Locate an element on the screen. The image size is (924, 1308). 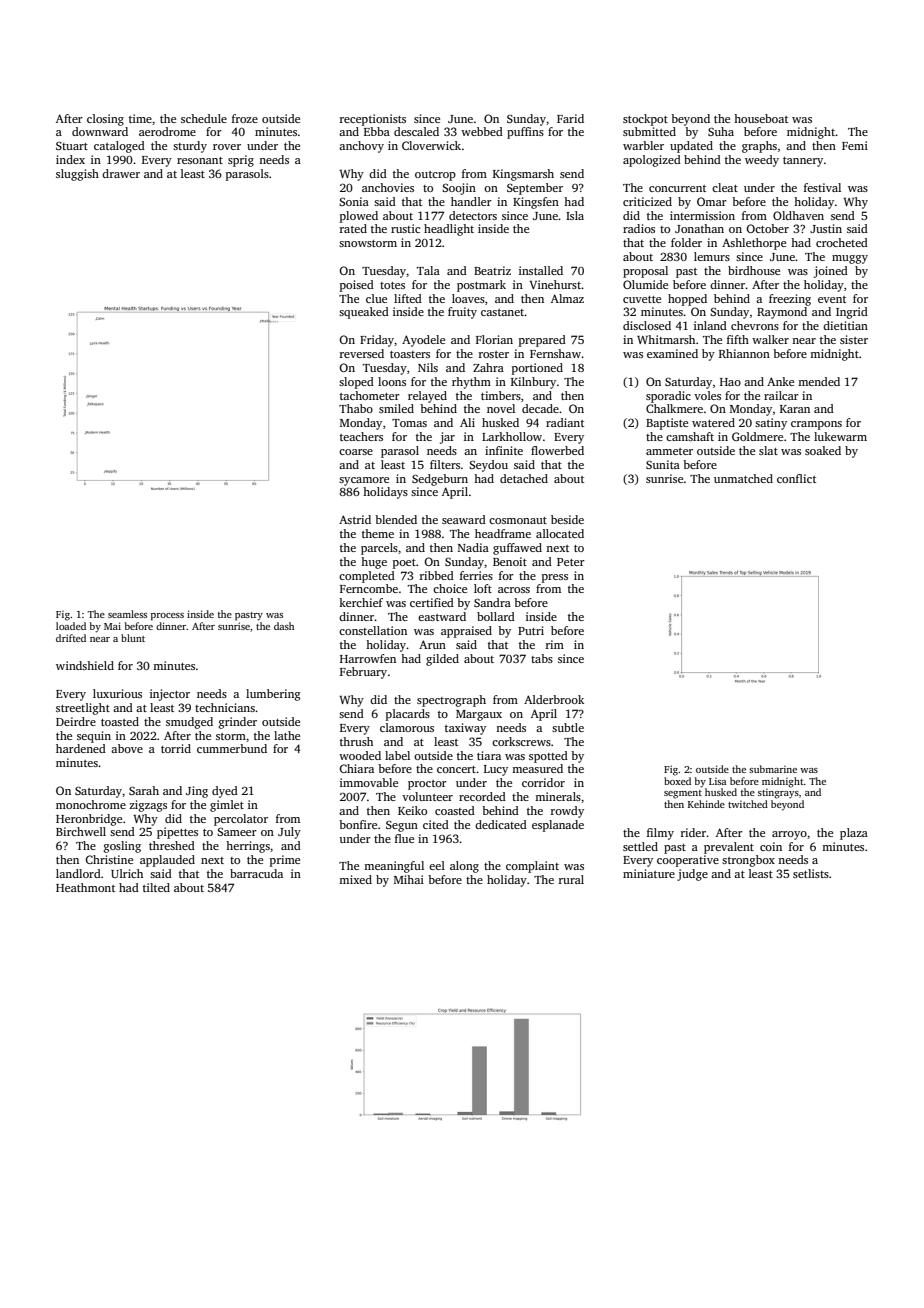
conflict is located at coordinates (796, 478).
